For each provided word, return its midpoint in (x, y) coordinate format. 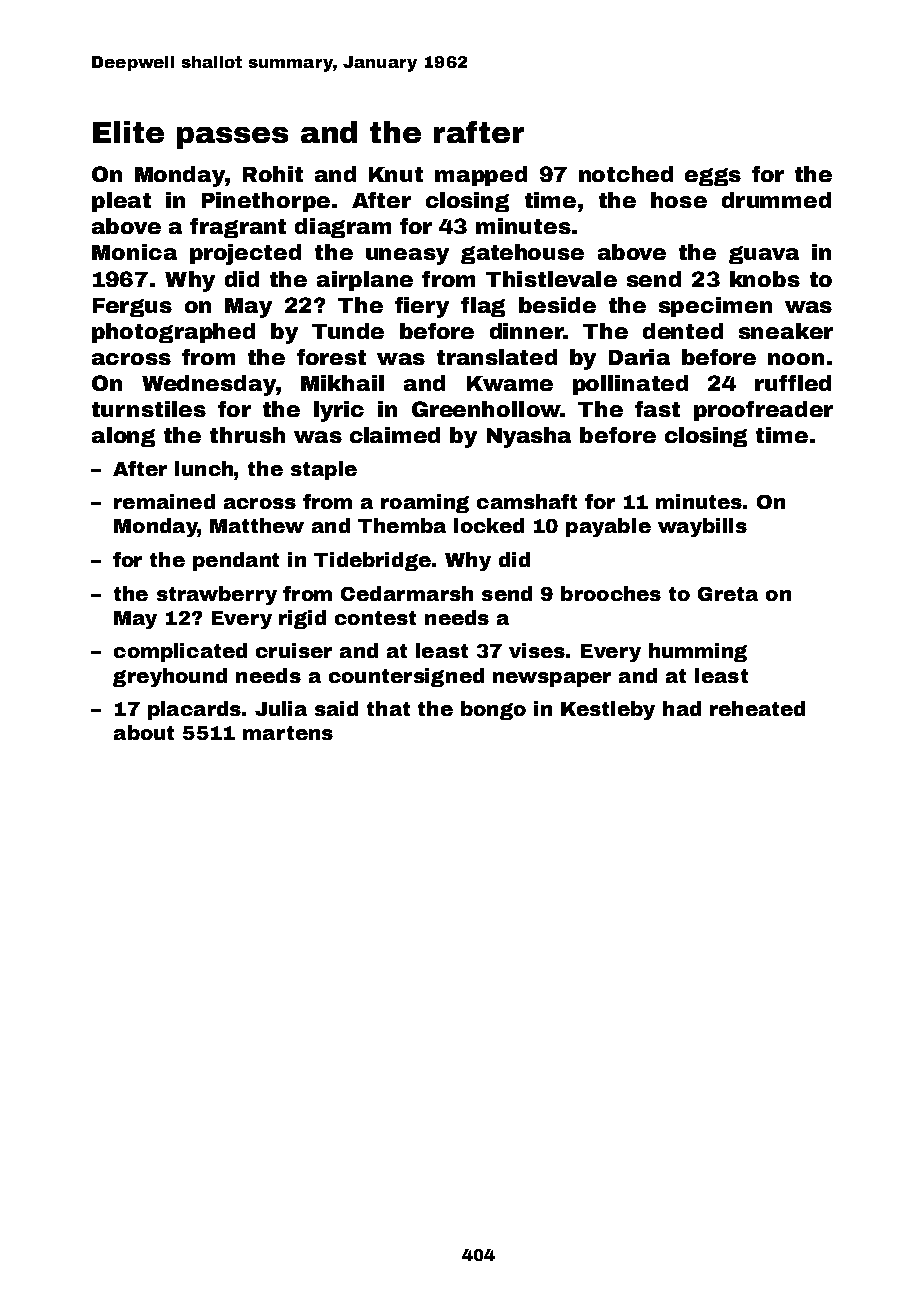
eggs (713, 177)
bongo (493, 710)
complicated (180, 652)
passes (232, 138)
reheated (757, 708)
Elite (128, 132)
